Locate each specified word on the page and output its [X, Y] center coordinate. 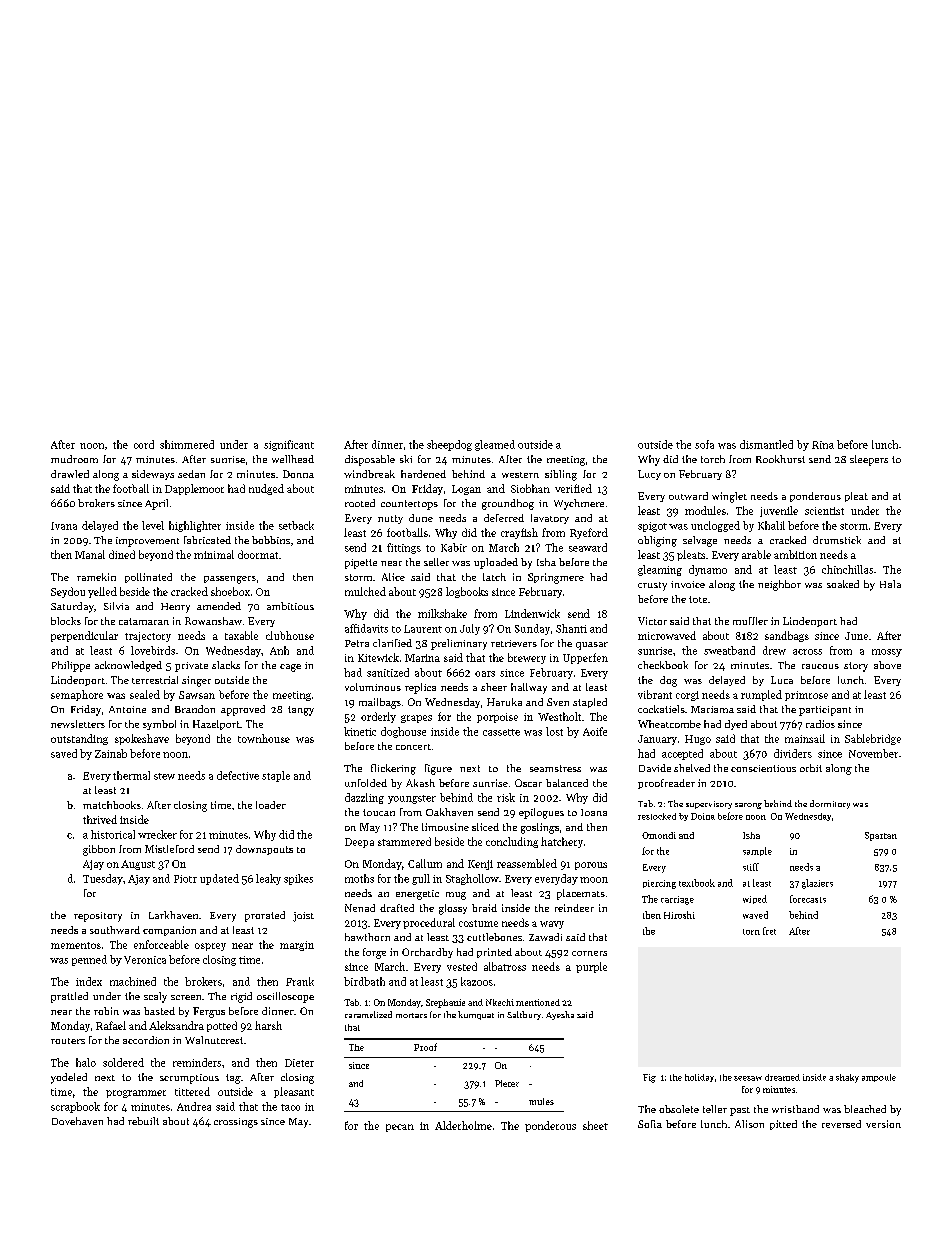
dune [421, 518]
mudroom [74, 459]
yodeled [69, 1078]
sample [757, 851]
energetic [417, 895]
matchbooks [112, 805]
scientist [824, 511]
